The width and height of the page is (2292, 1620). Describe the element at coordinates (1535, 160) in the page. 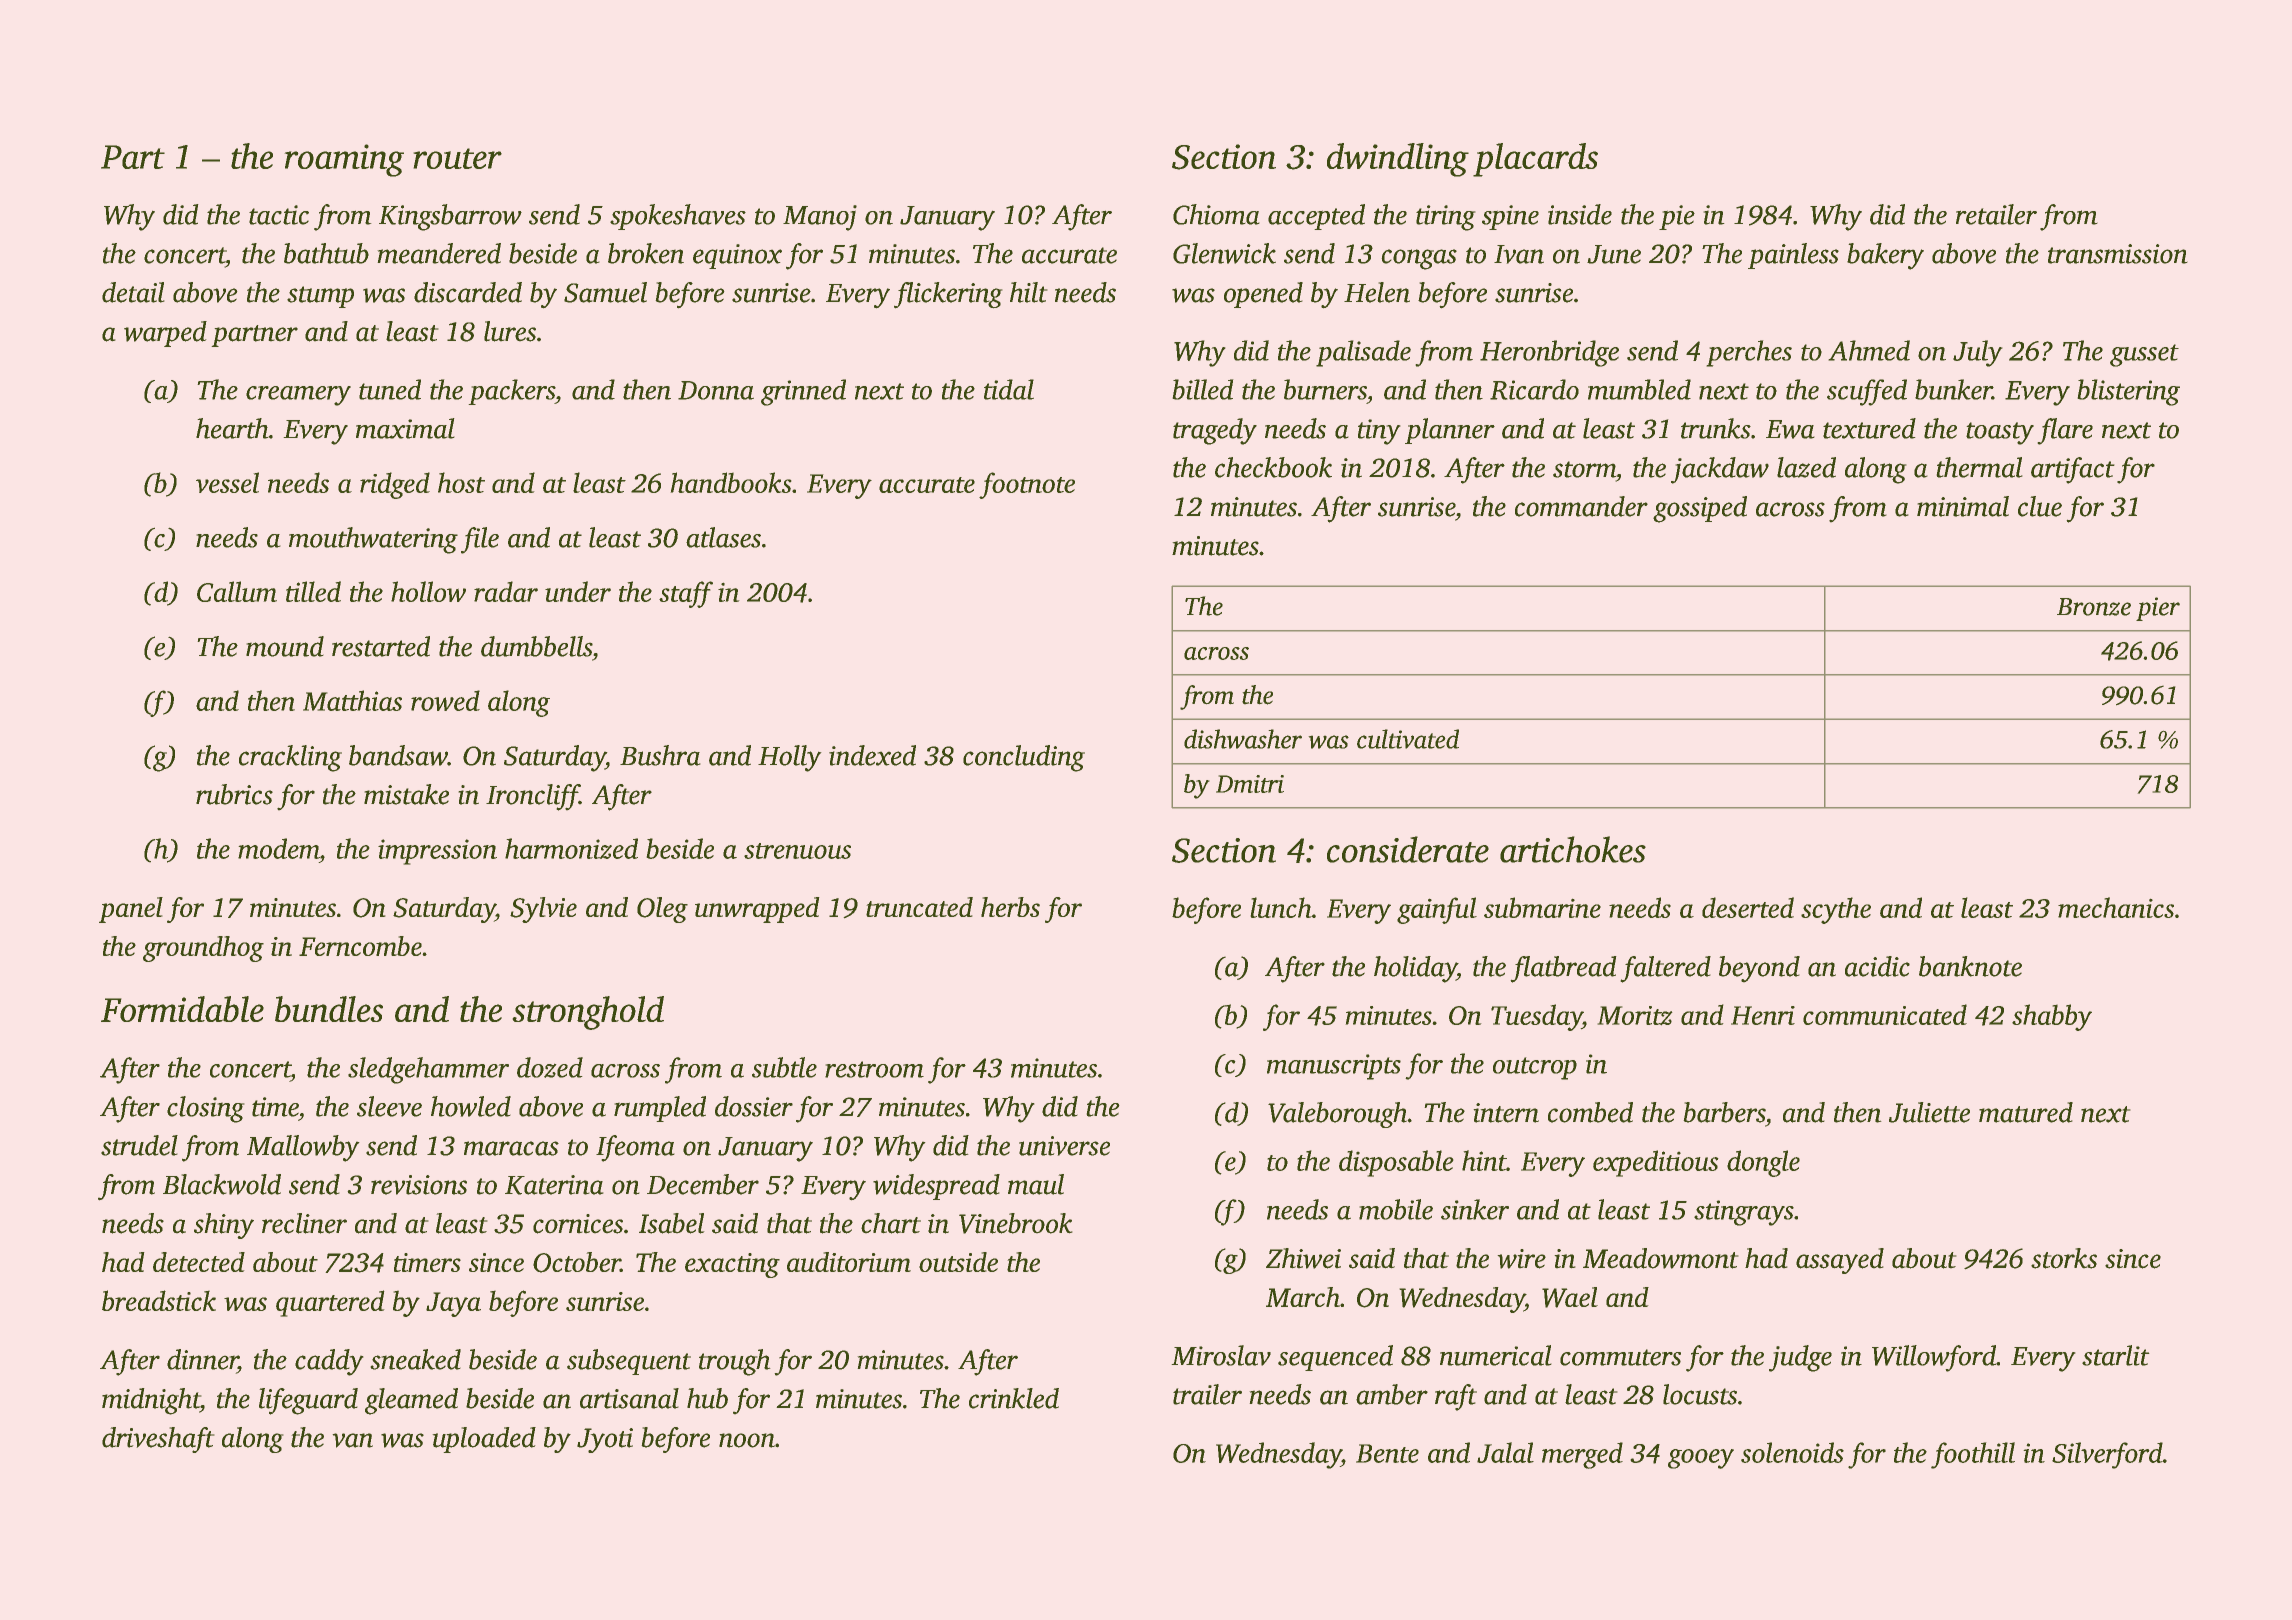

I see `placards` at that location.
